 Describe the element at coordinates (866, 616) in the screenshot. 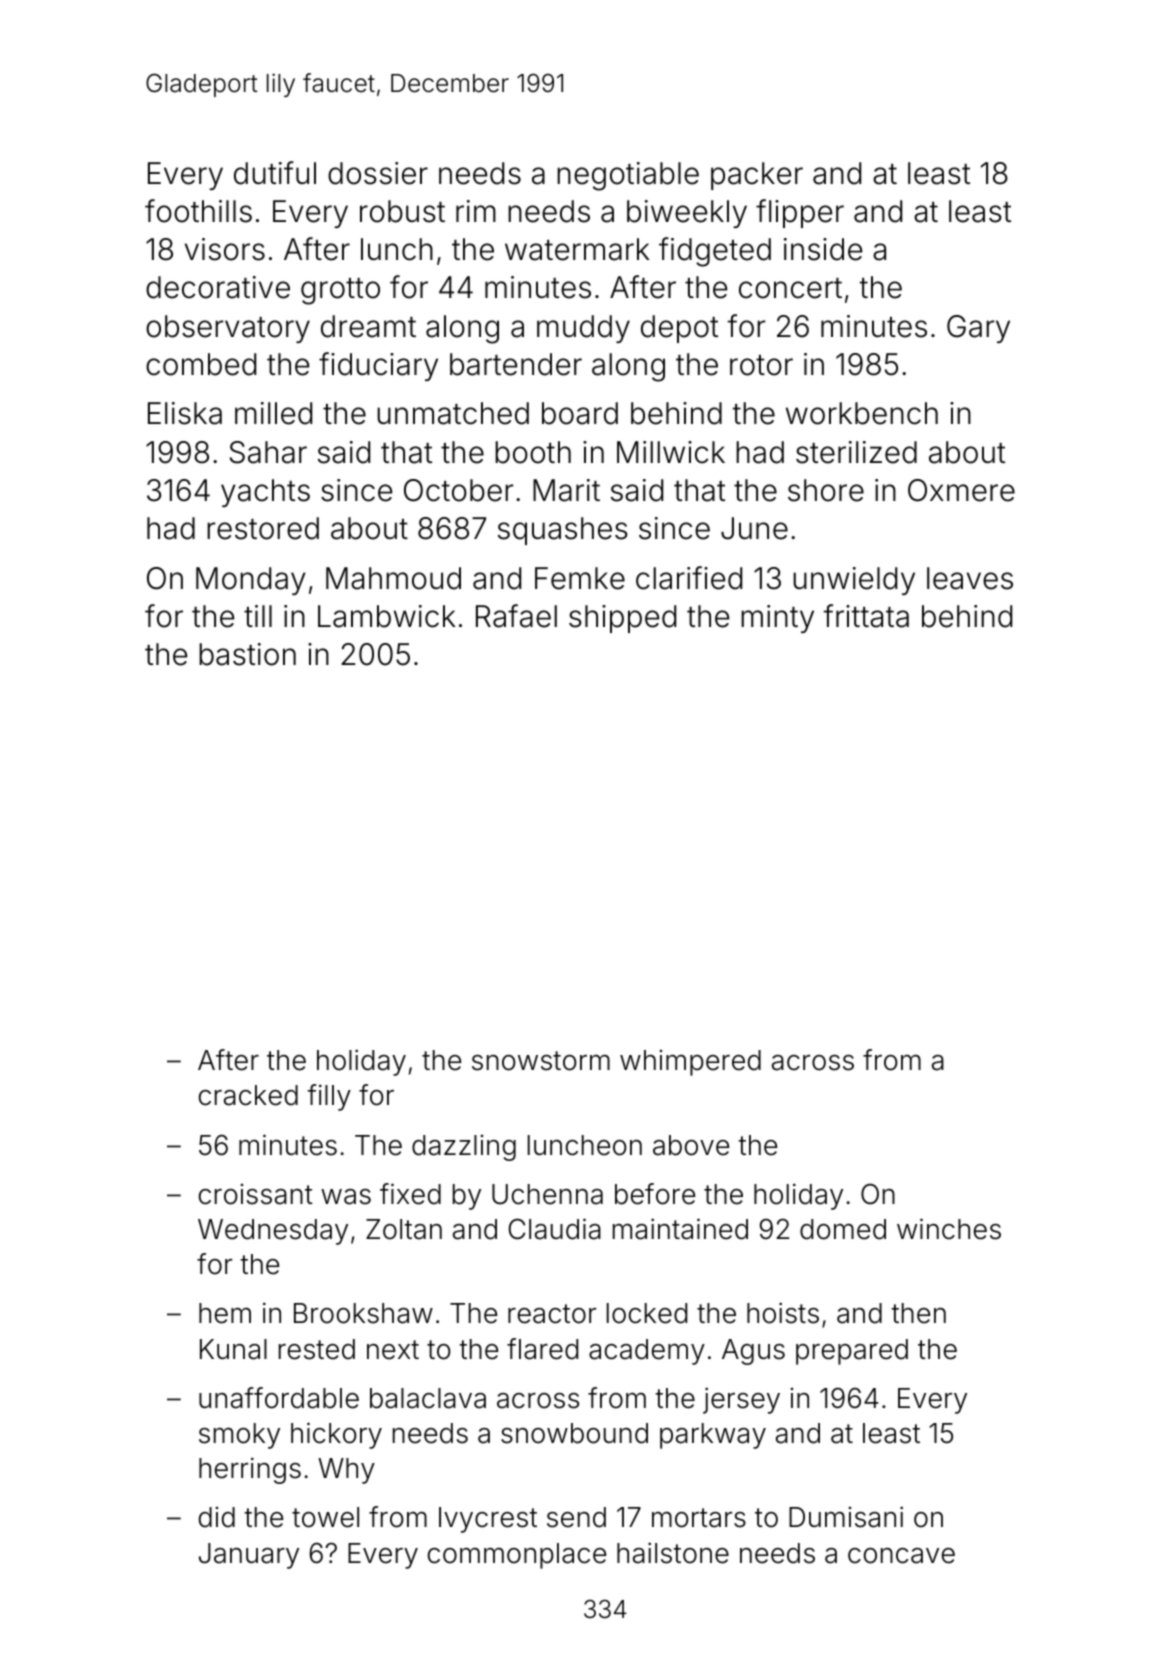

I see `frittata` at that location.
